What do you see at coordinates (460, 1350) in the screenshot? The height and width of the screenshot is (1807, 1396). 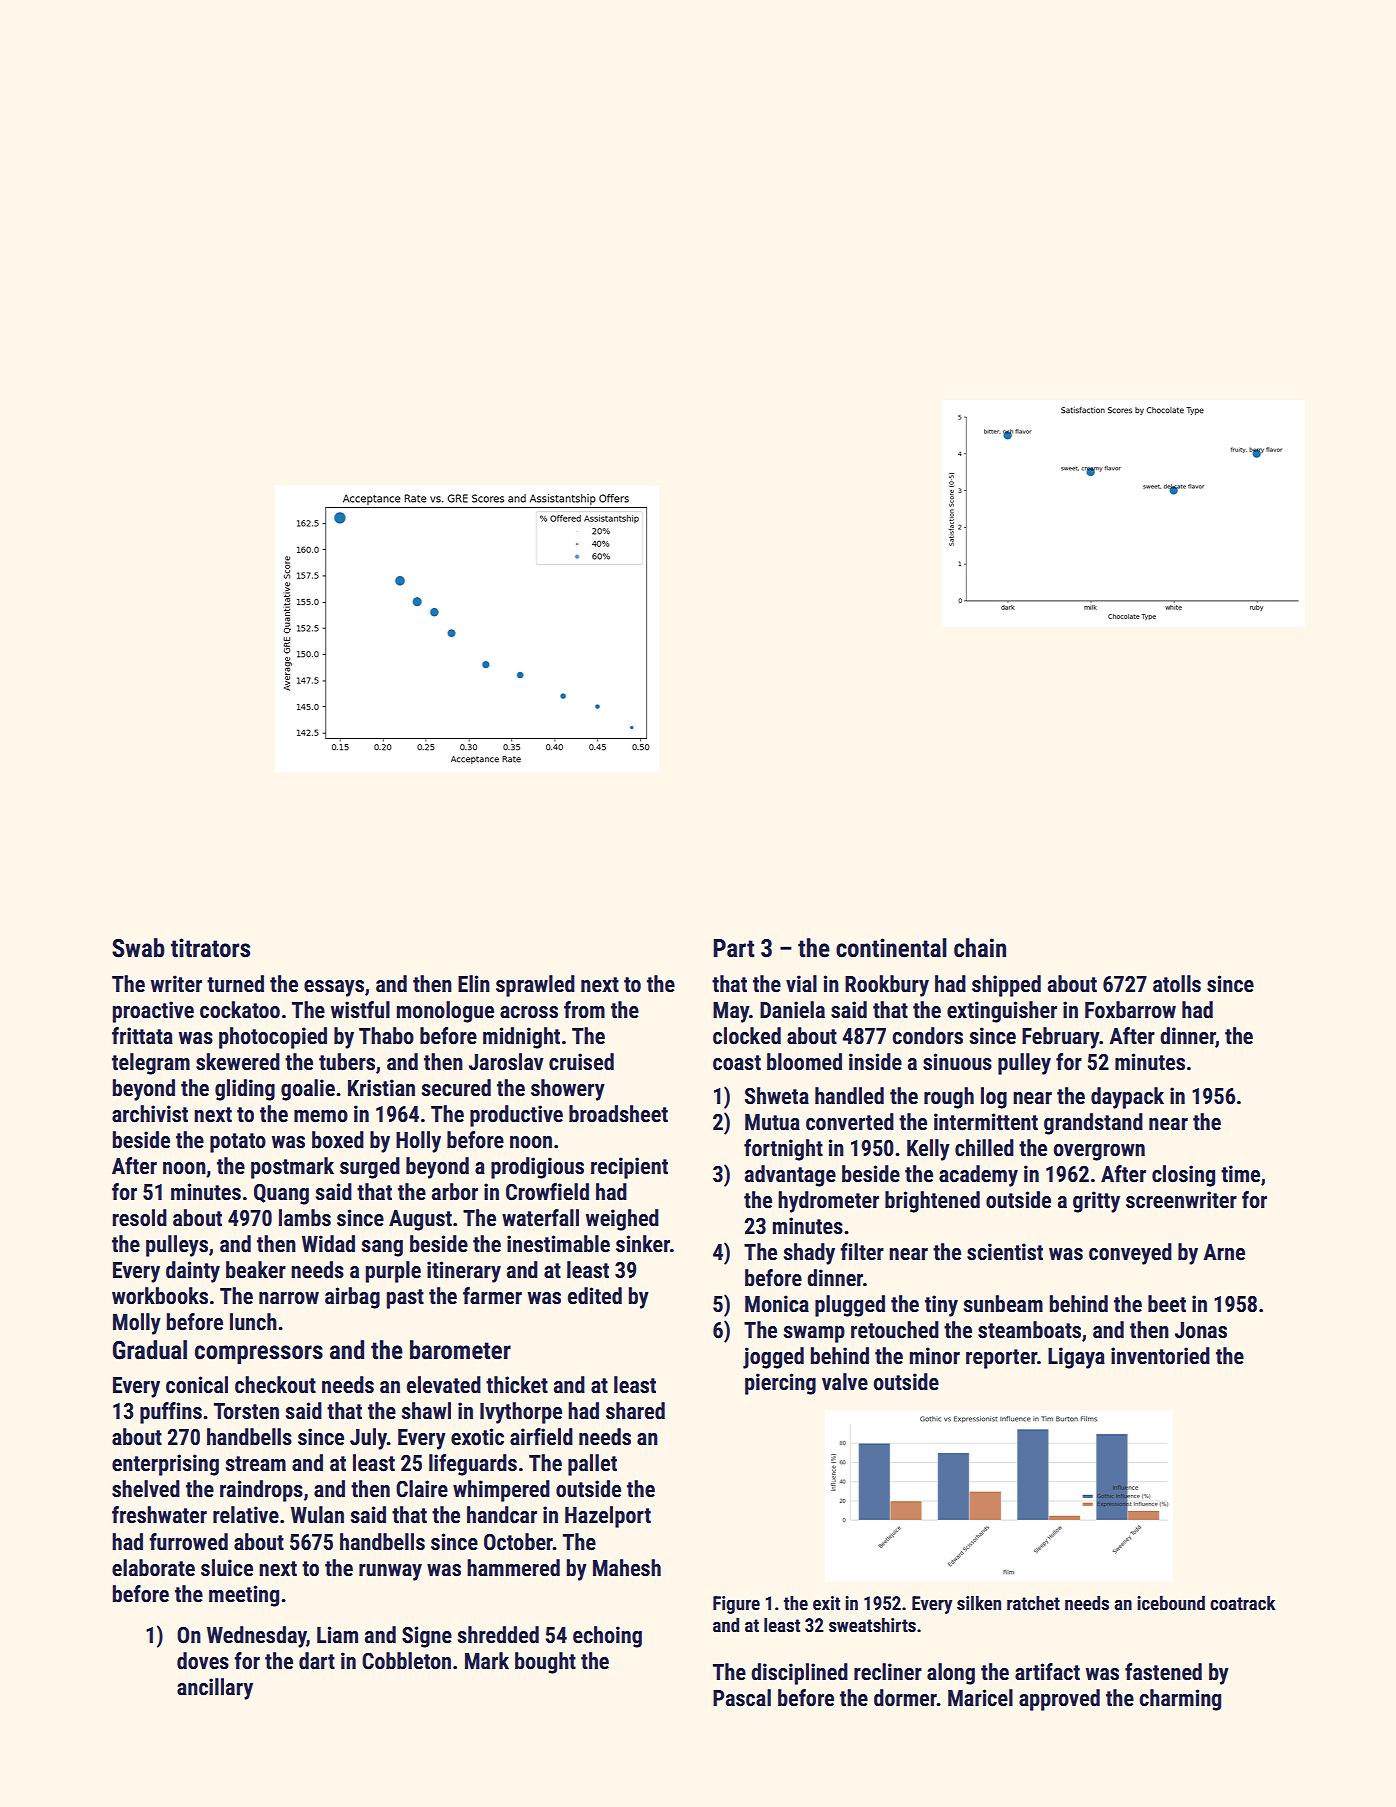 I see `barometer` at bounding box center [460, 1350].
